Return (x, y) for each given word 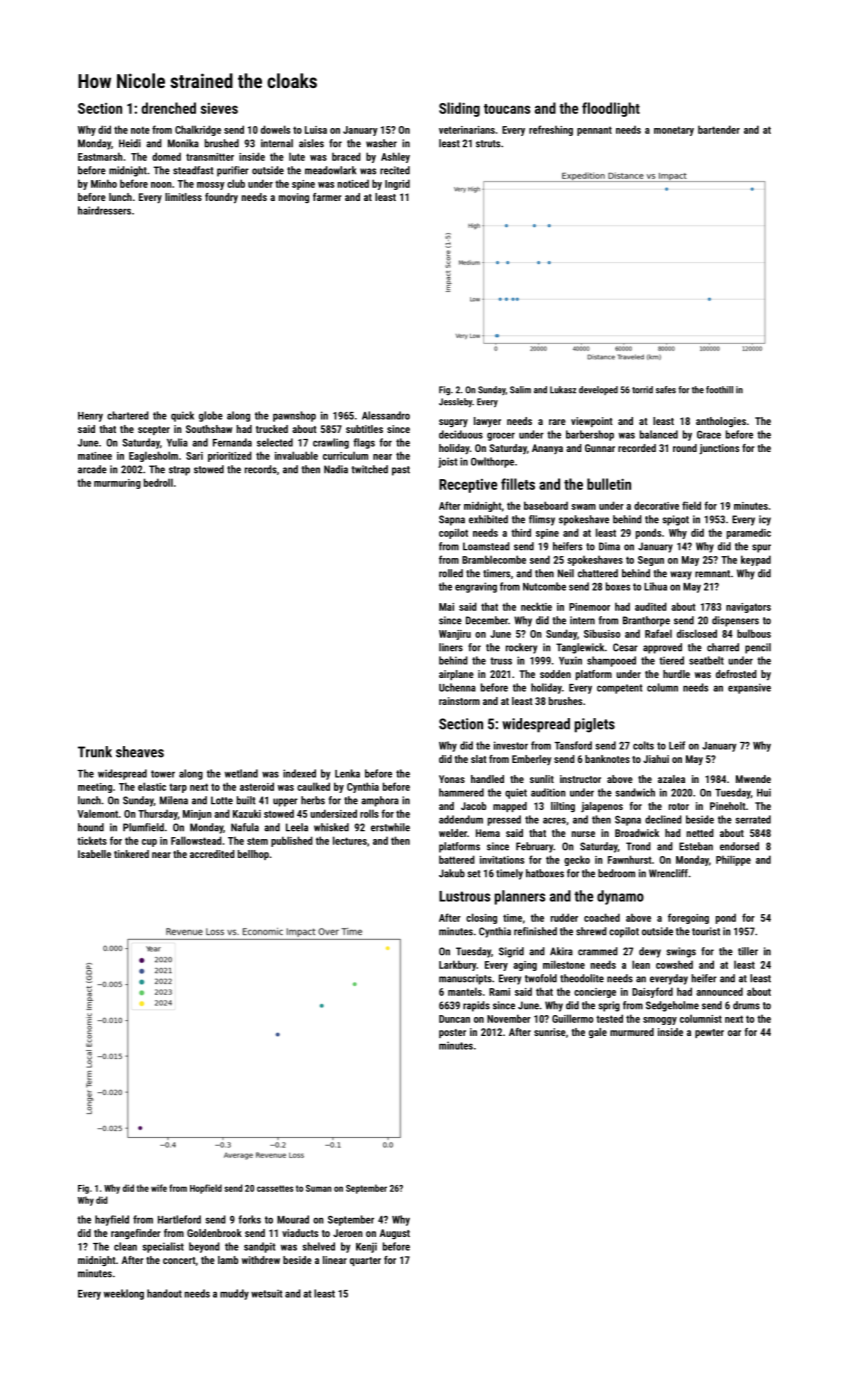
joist (448, 462)
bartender (719, 129)
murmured (632, 1032)
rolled (451, 573)
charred (723, 647)
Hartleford (179, 1219)
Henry (90, 417)
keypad (756, 560)
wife (159, 1188)
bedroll (158, 482)
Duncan (454, 1019)
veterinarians (467, 130)
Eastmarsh (100, 156)
